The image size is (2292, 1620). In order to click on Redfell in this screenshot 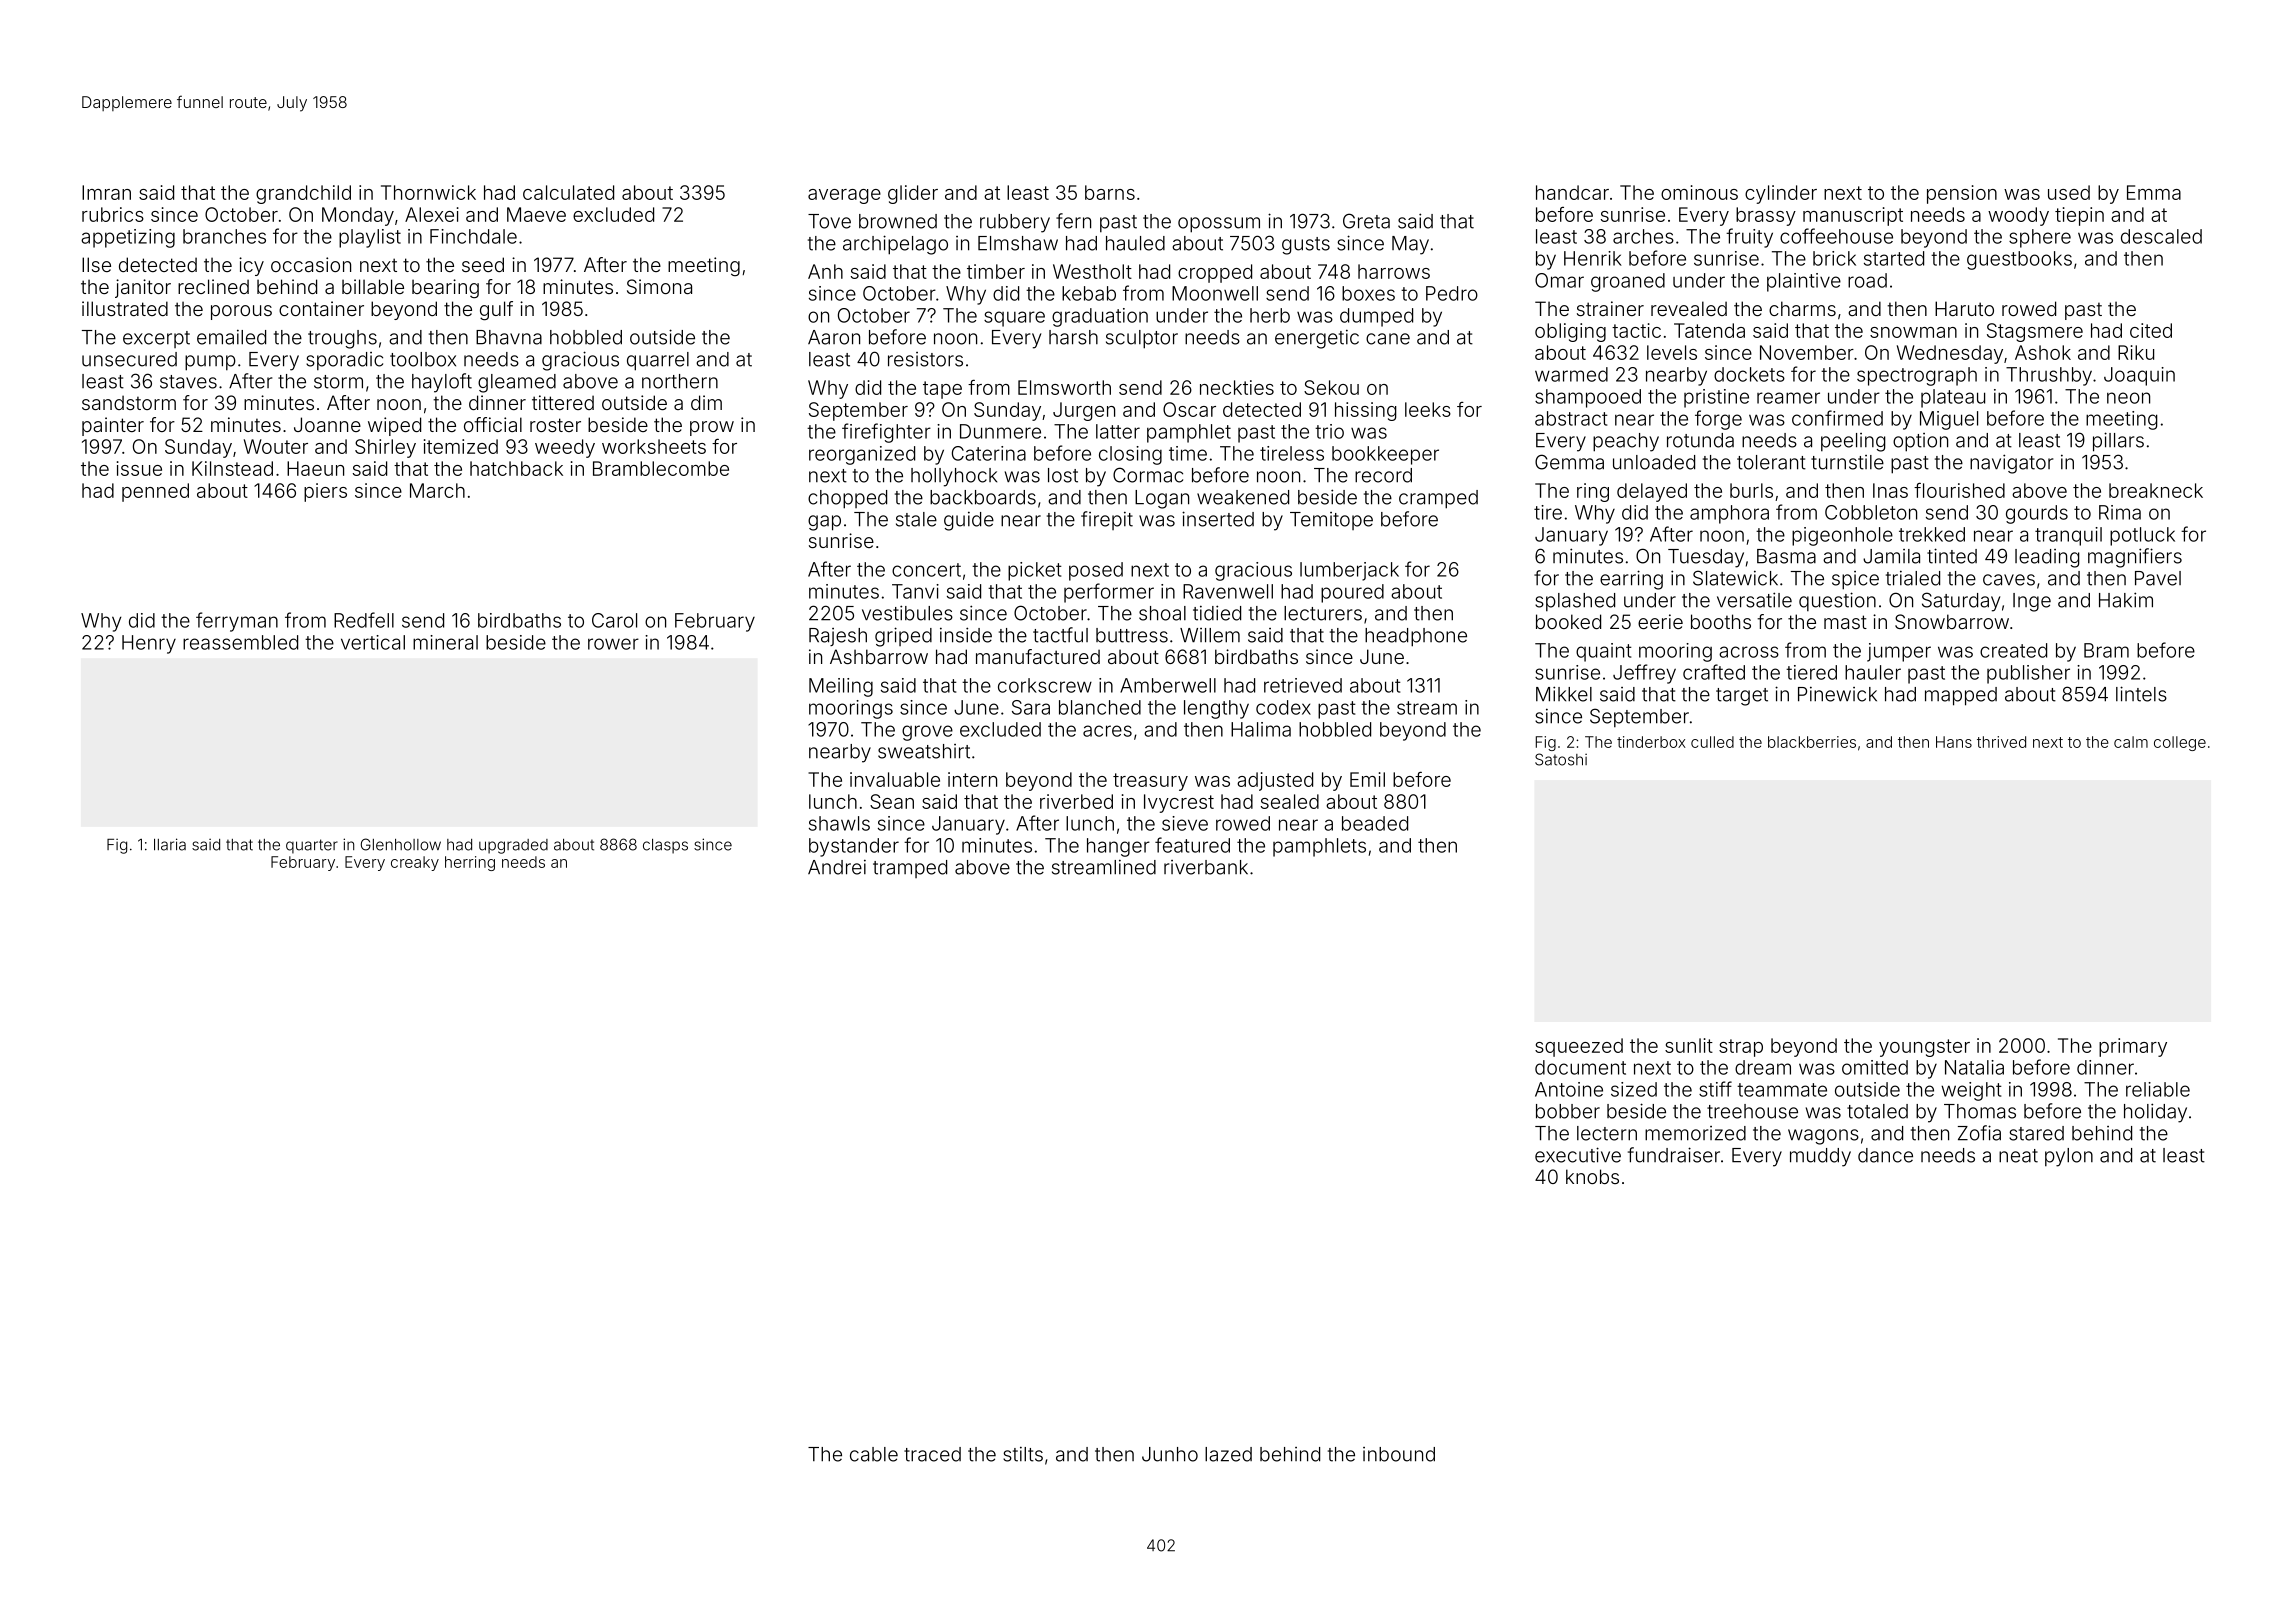, I will do `click(364, 620)`.
